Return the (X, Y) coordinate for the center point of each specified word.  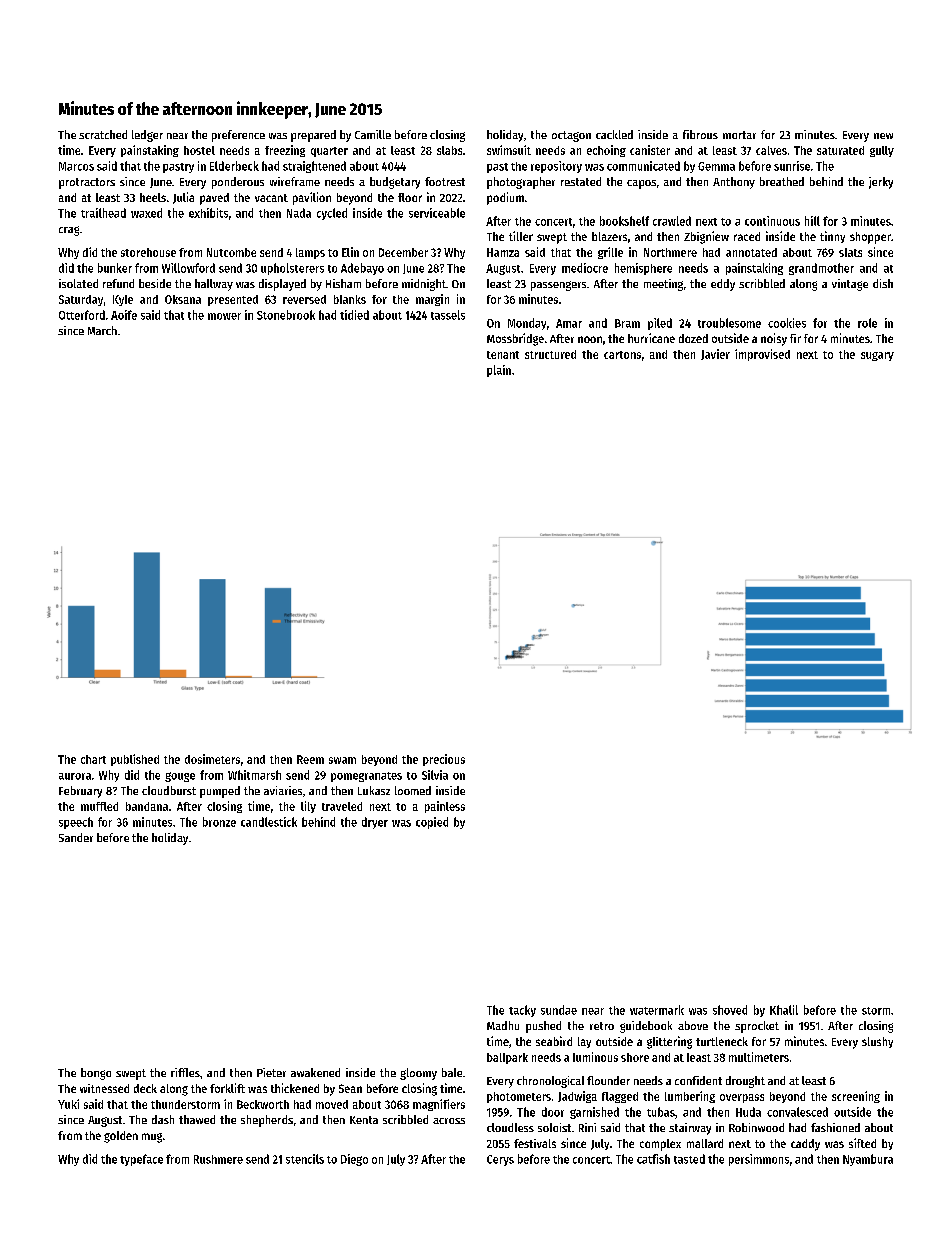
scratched (103, 134)
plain (499, 371)
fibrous (700, 134)
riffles (185, 1072)
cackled (614, 134)
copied (432, 823)
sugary (877, 356)
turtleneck (722, 1041)
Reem (310, 759)
